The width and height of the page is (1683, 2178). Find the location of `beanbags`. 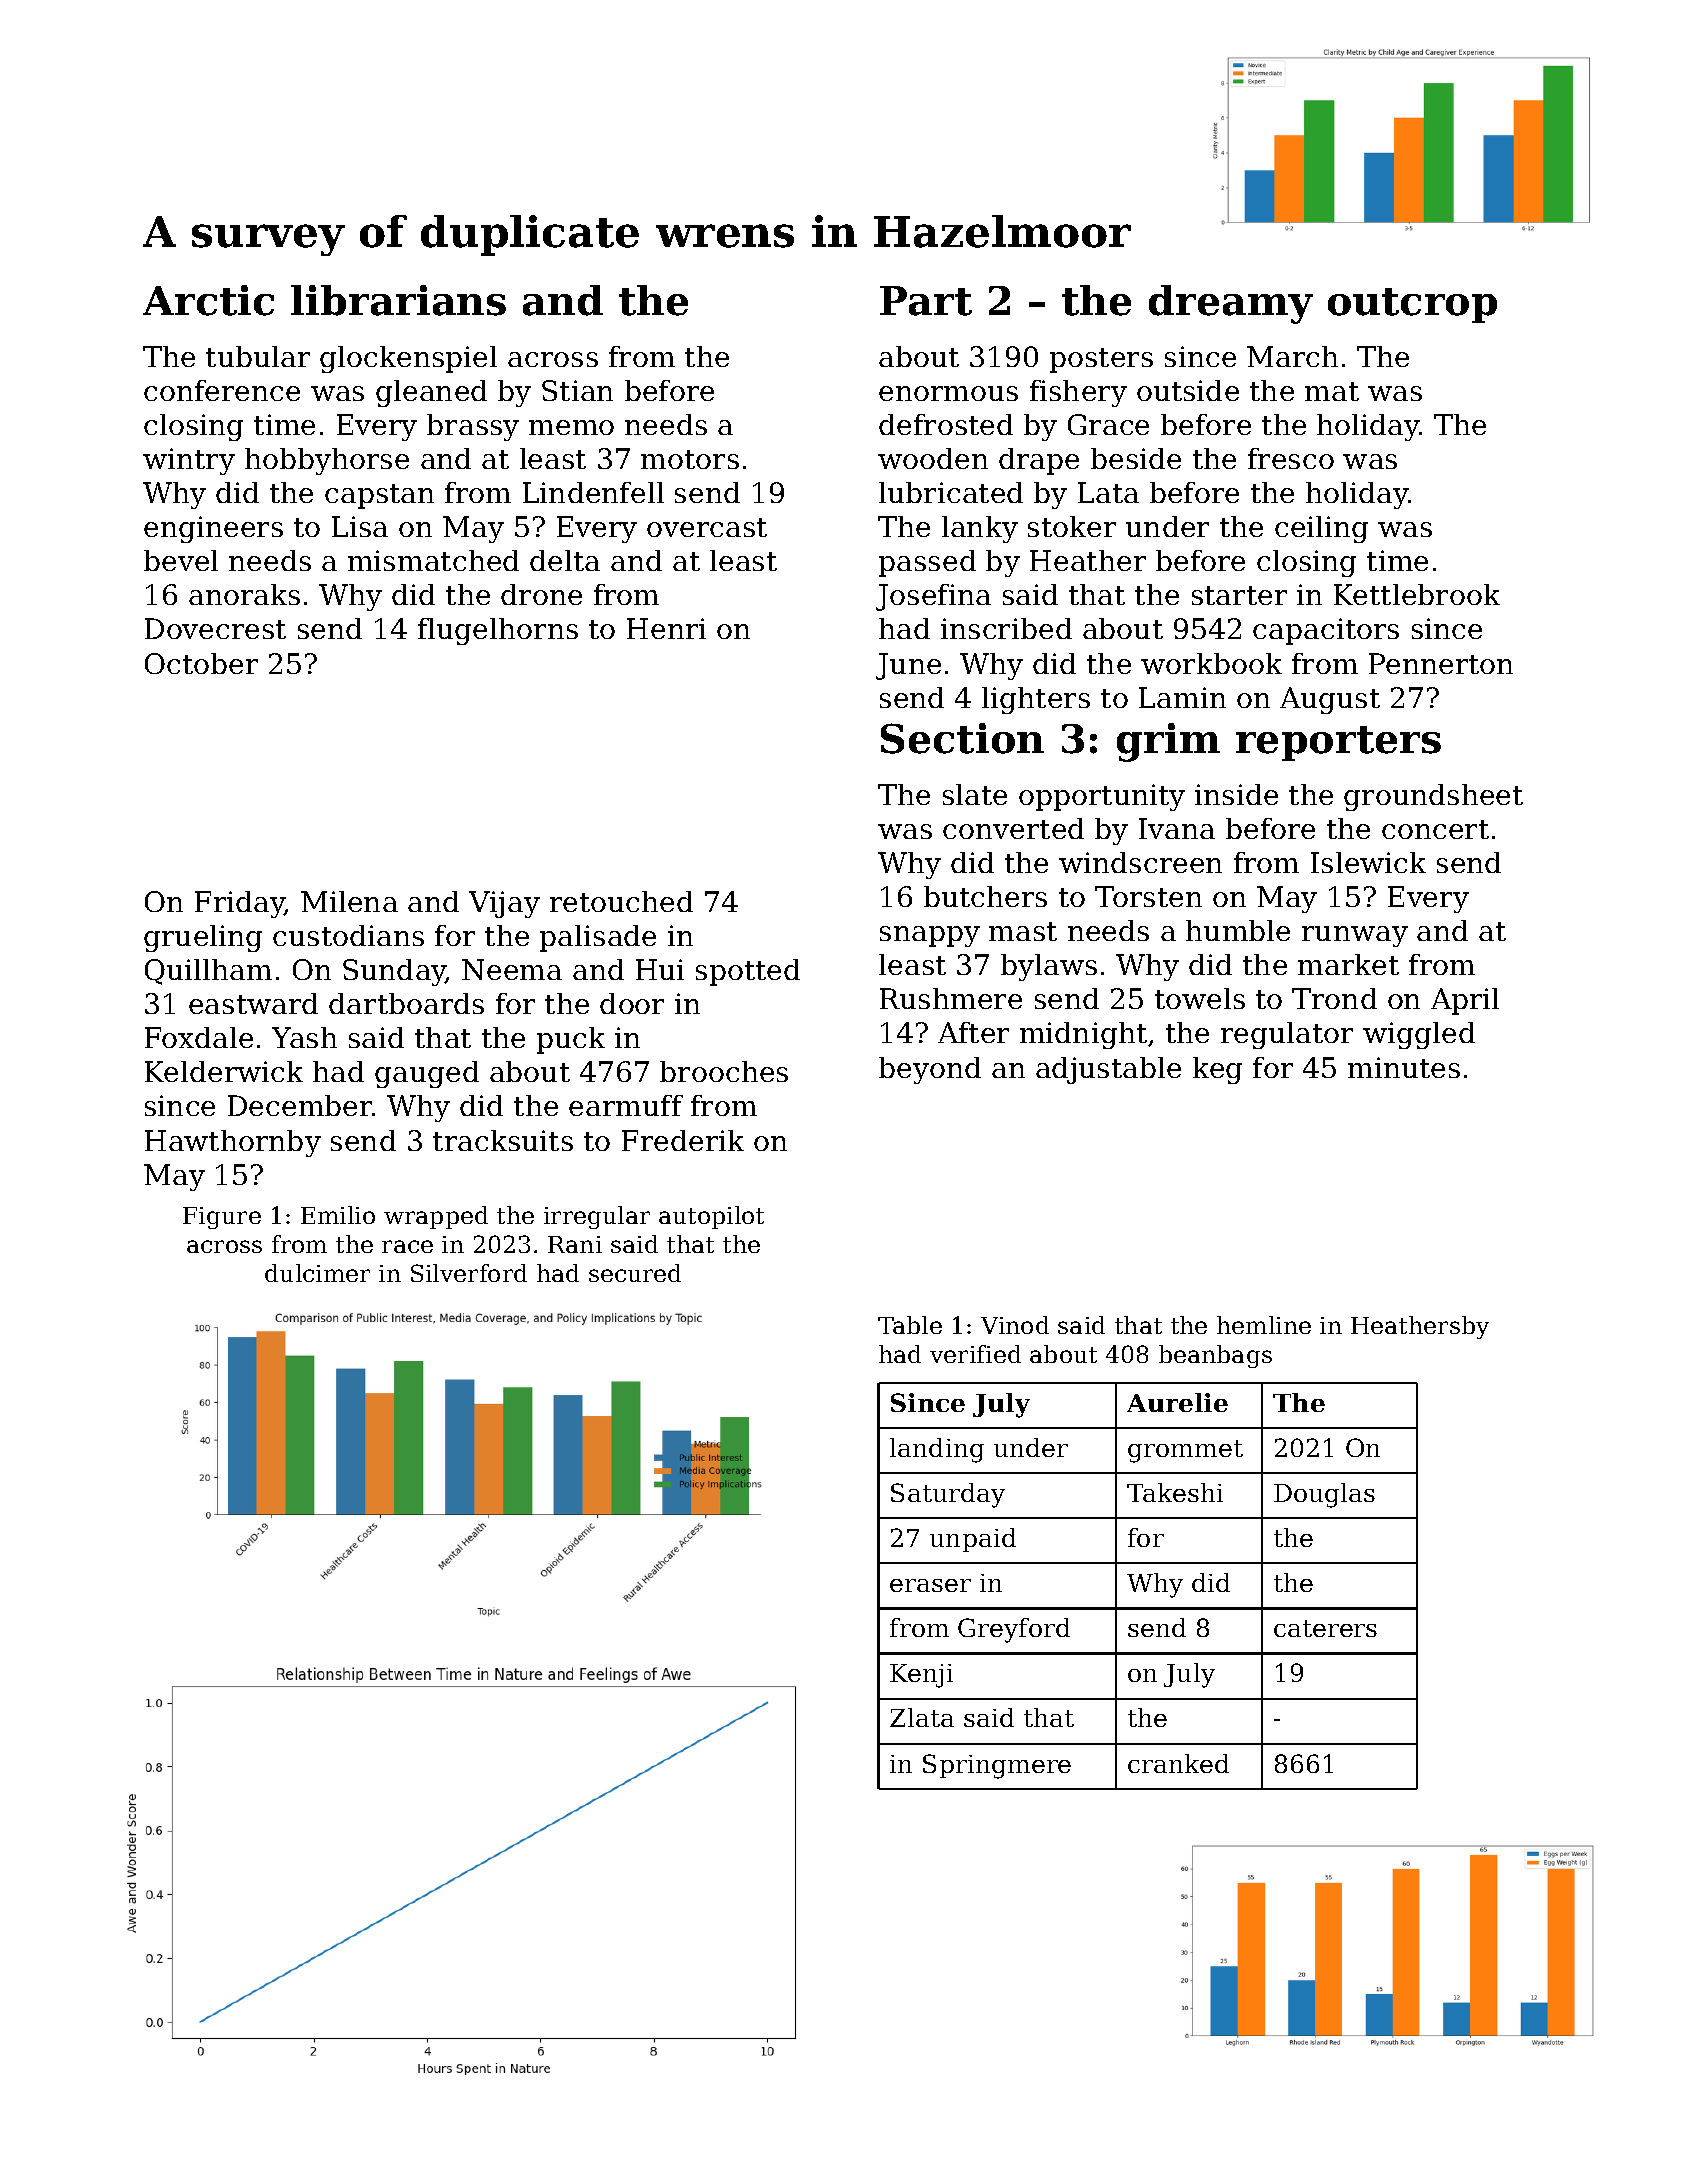

beanbags is located at coordinates (1215, 1356).
